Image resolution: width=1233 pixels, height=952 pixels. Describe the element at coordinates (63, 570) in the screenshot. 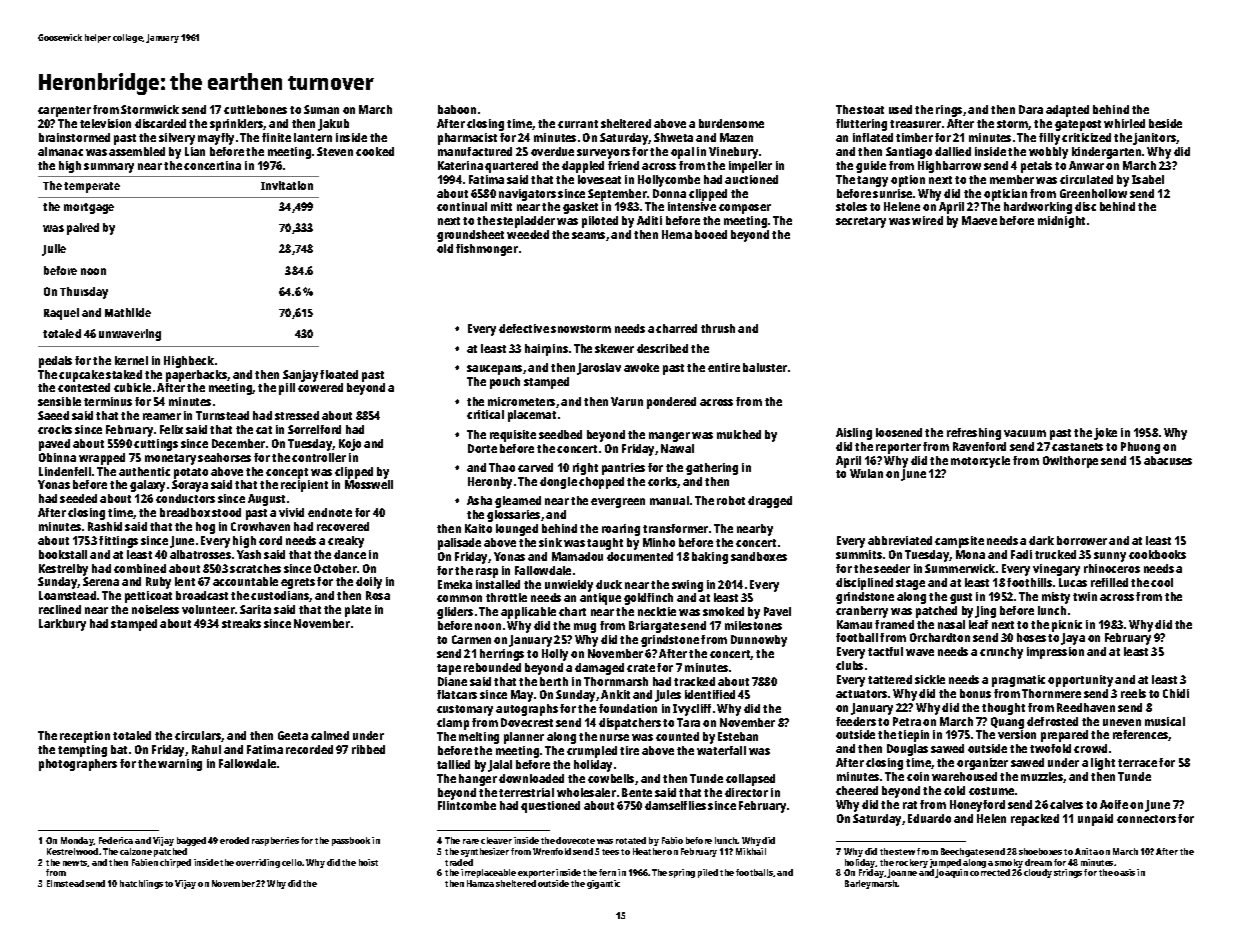

I see `Kestrelby` at that location.
